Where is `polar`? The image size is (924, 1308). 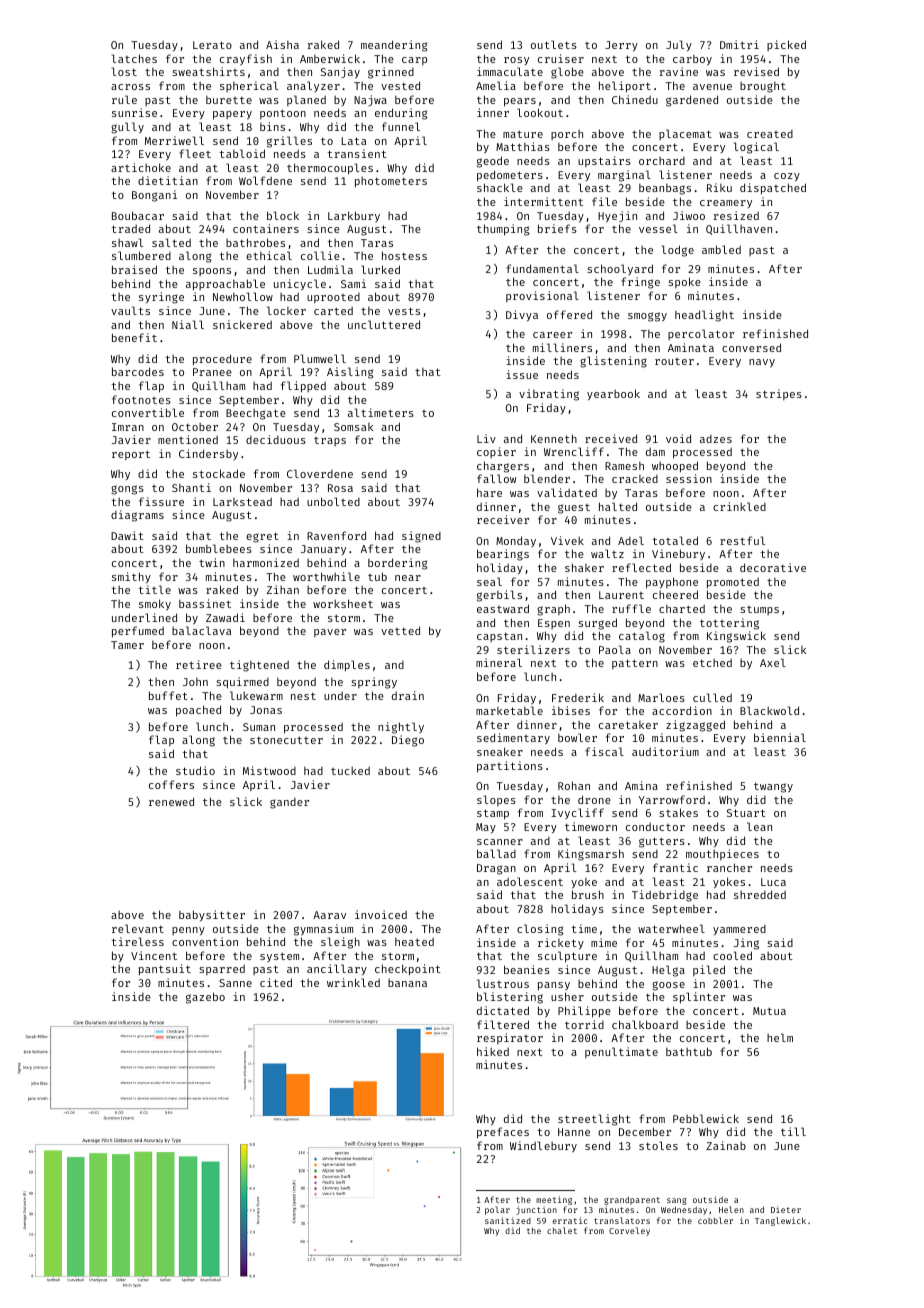 polar is located at coordinates (497, 1210).
